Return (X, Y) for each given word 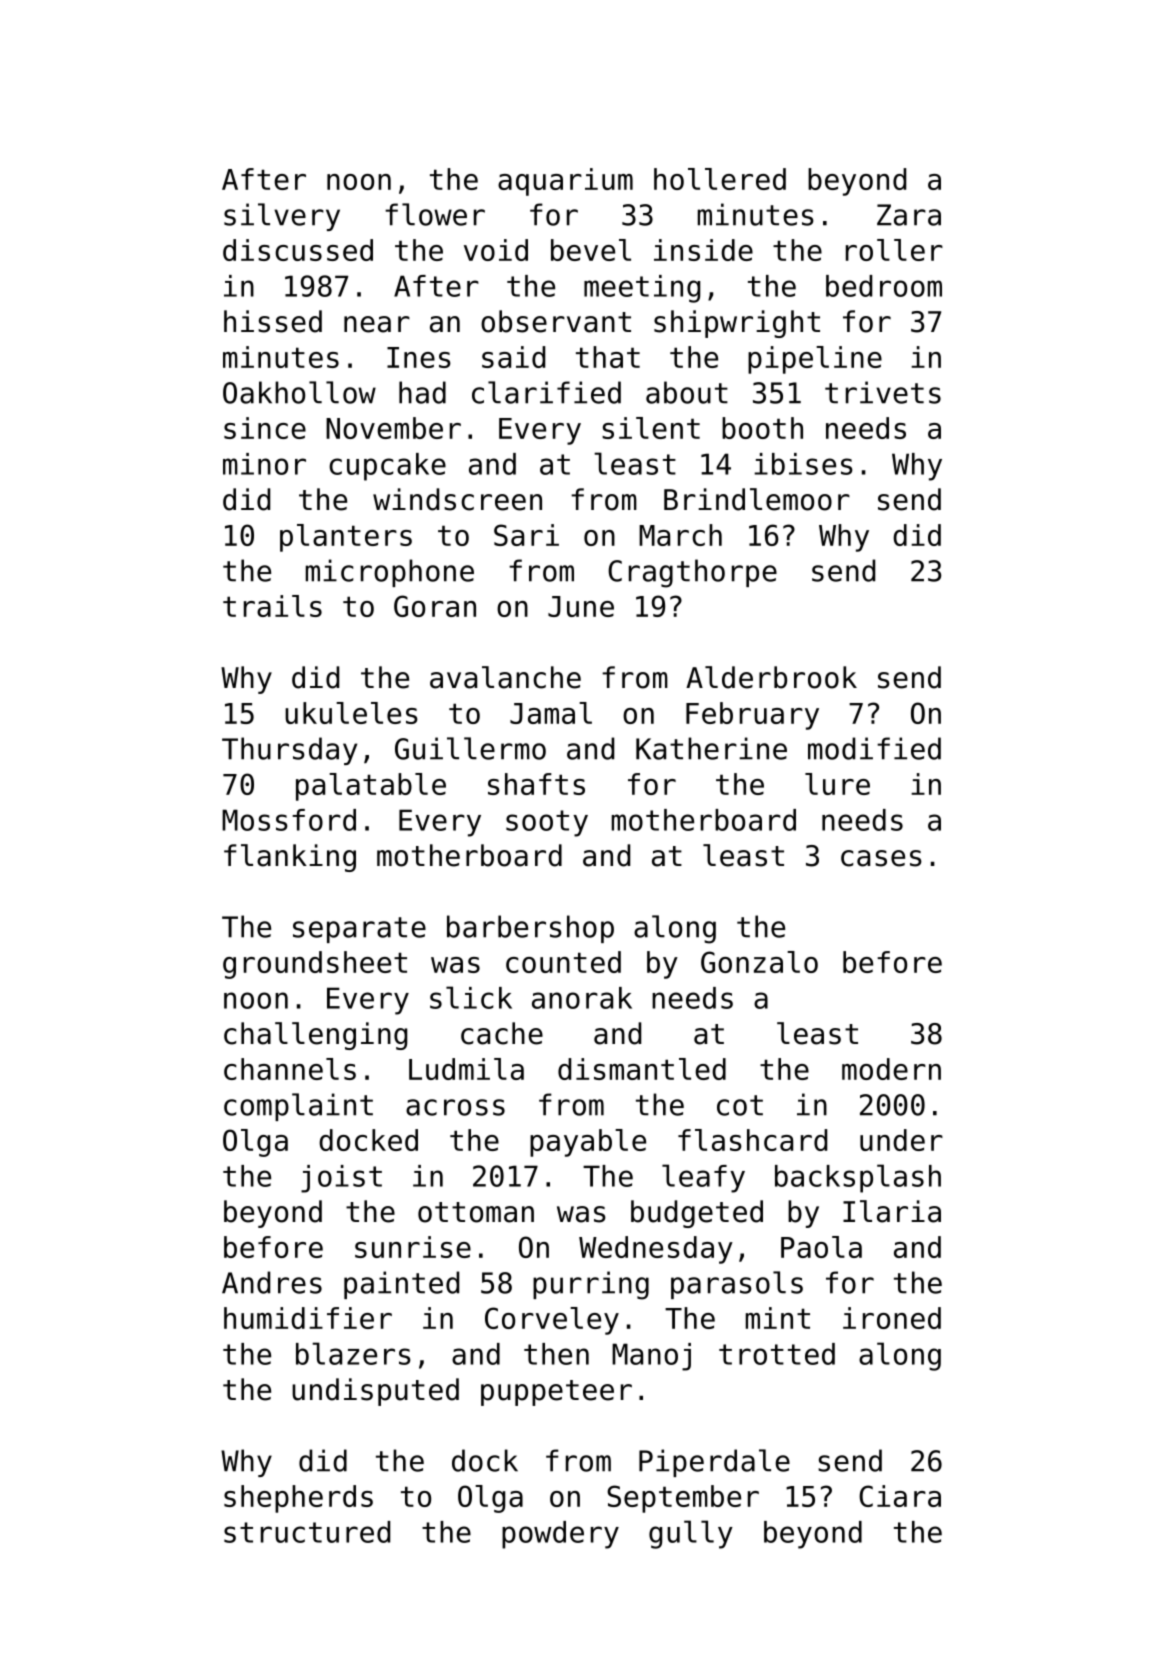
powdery (560, 1535)
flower (435, 214)
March (680, 535)
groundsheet (315, 965)
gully (691, 1534)
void (496, 250)
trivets (883, 392)
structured (307, 1532)
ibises (803, 464)
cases (881, 858)
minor (264, 464)
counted (563, 962)
